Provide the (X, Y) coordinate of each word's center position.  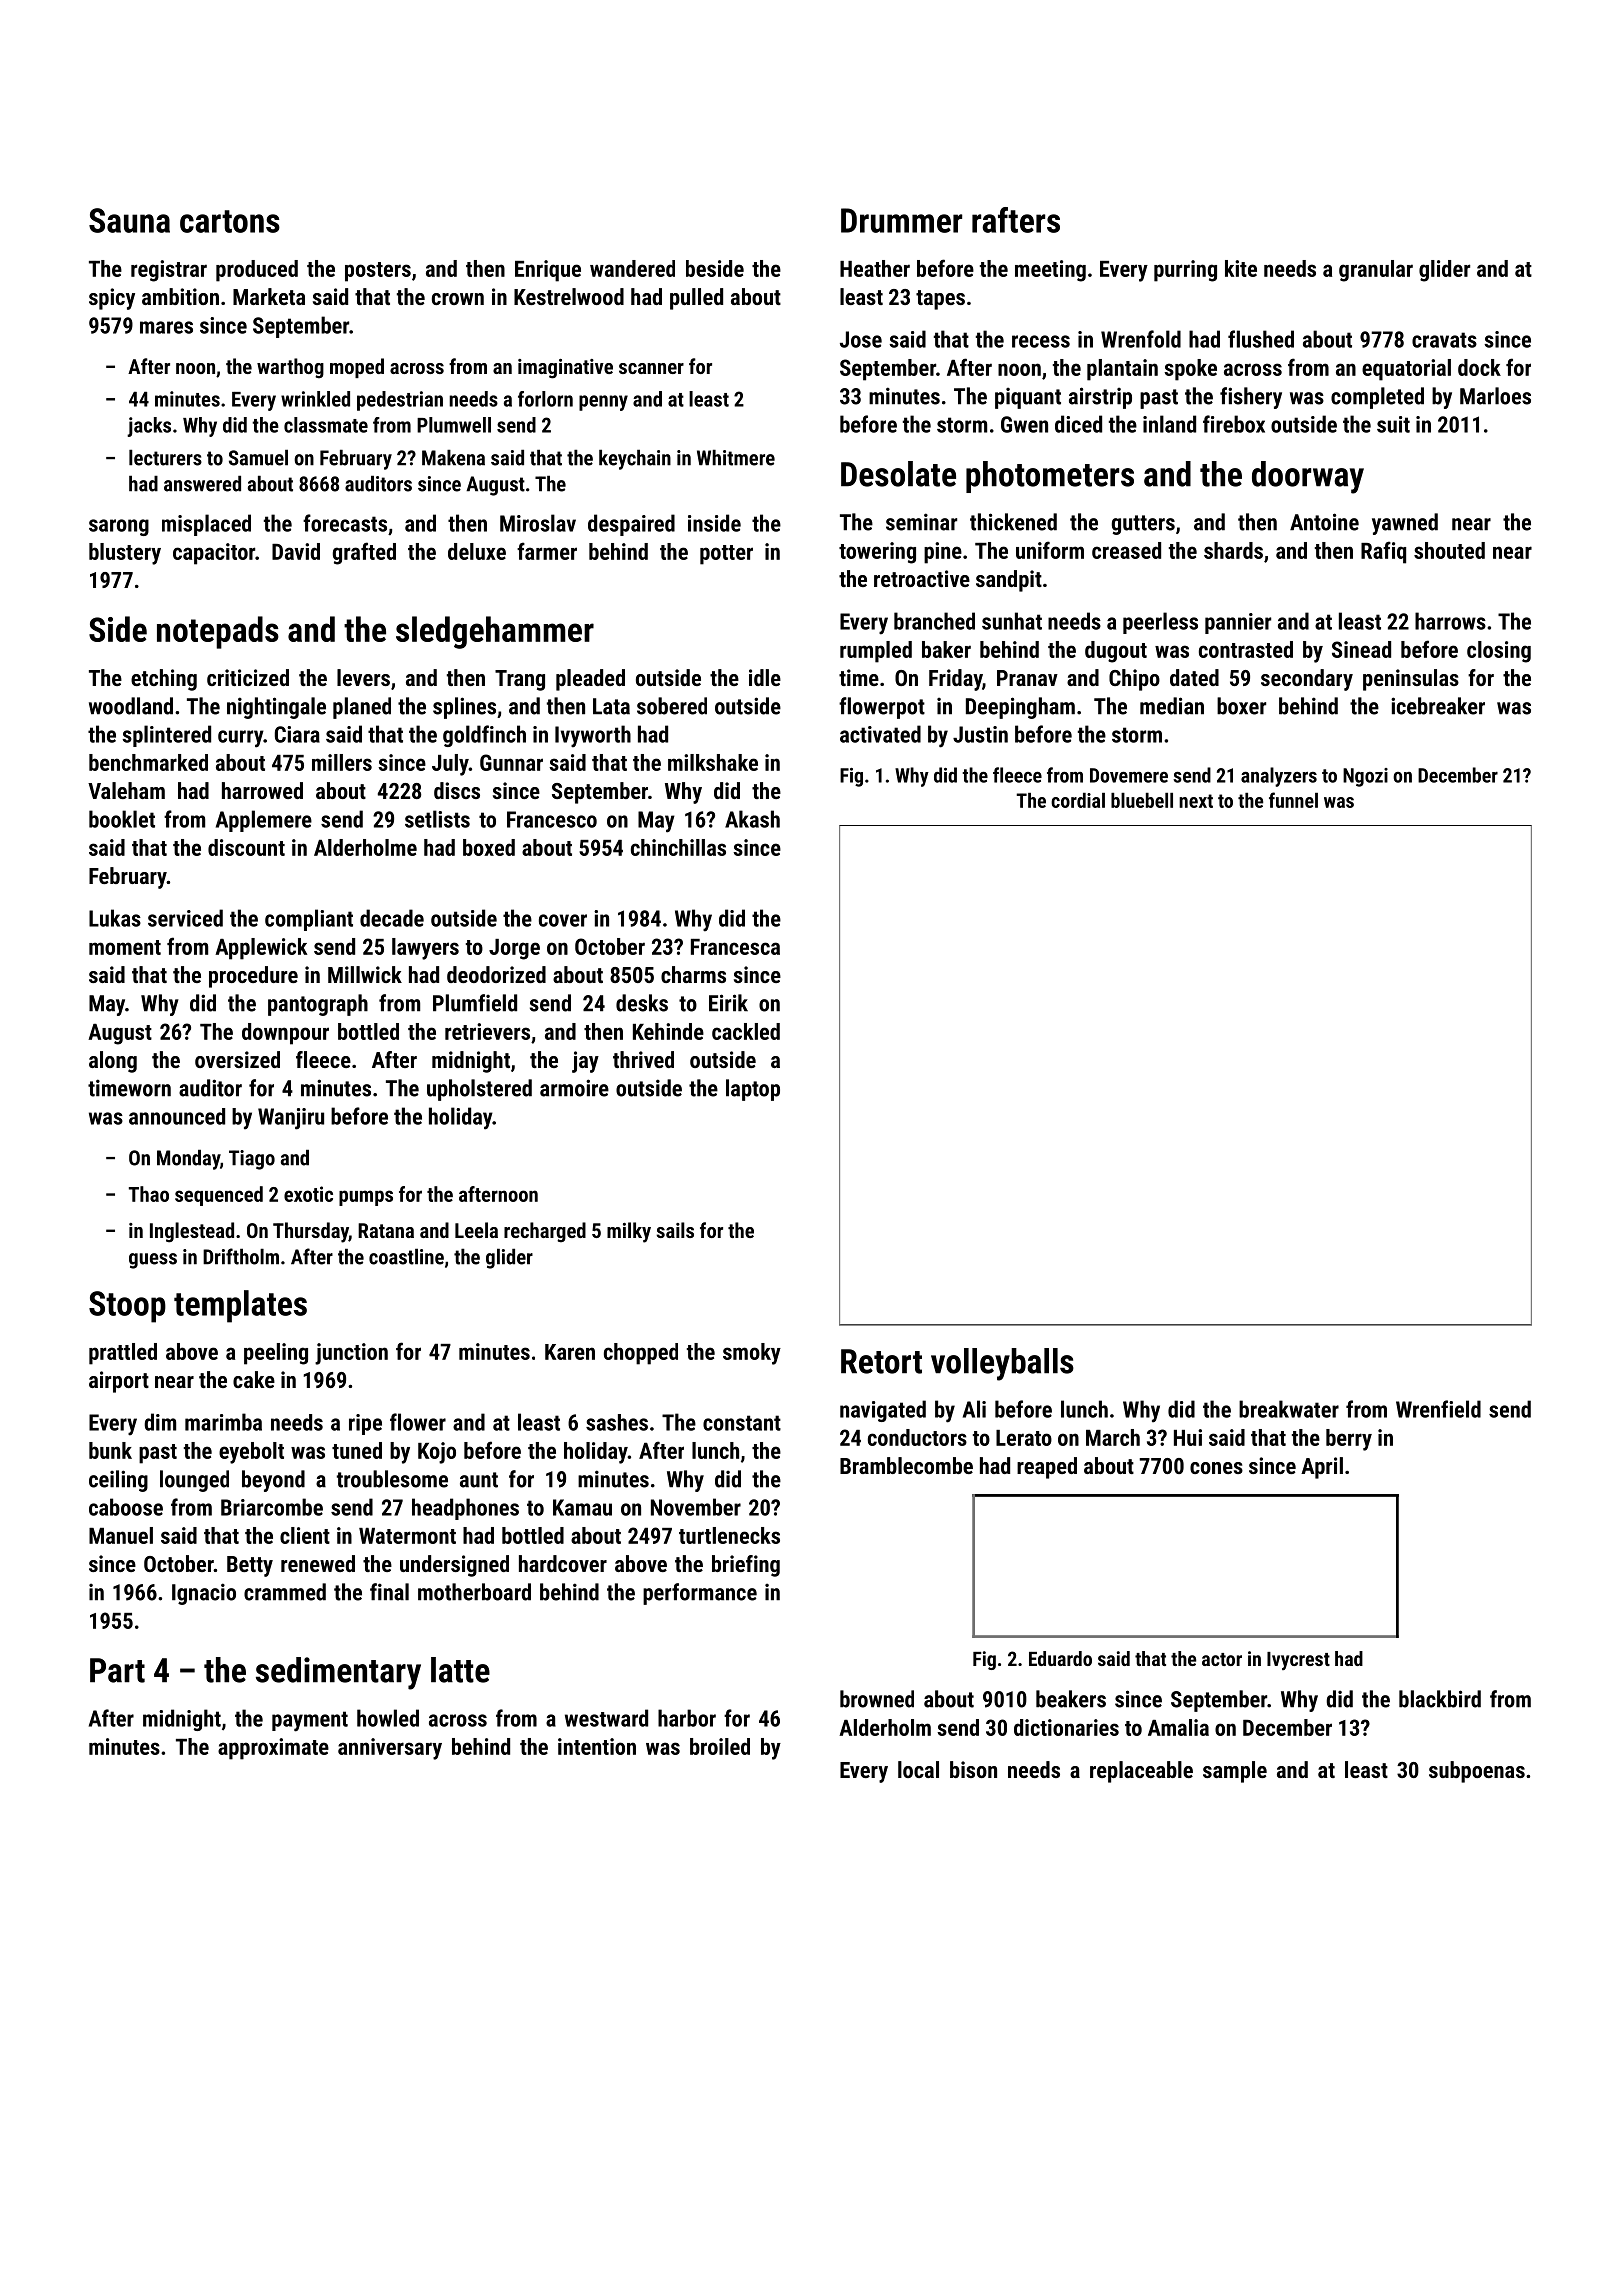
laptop (753, 1090)
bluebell (1142, 800)
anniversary (390, 1749)
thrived (643, 1059)
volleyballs (1002, 1364)
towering (877, 553)
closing (1499, 652)
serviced (185, 918)
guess (153, 1261)
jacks (149, 427)
